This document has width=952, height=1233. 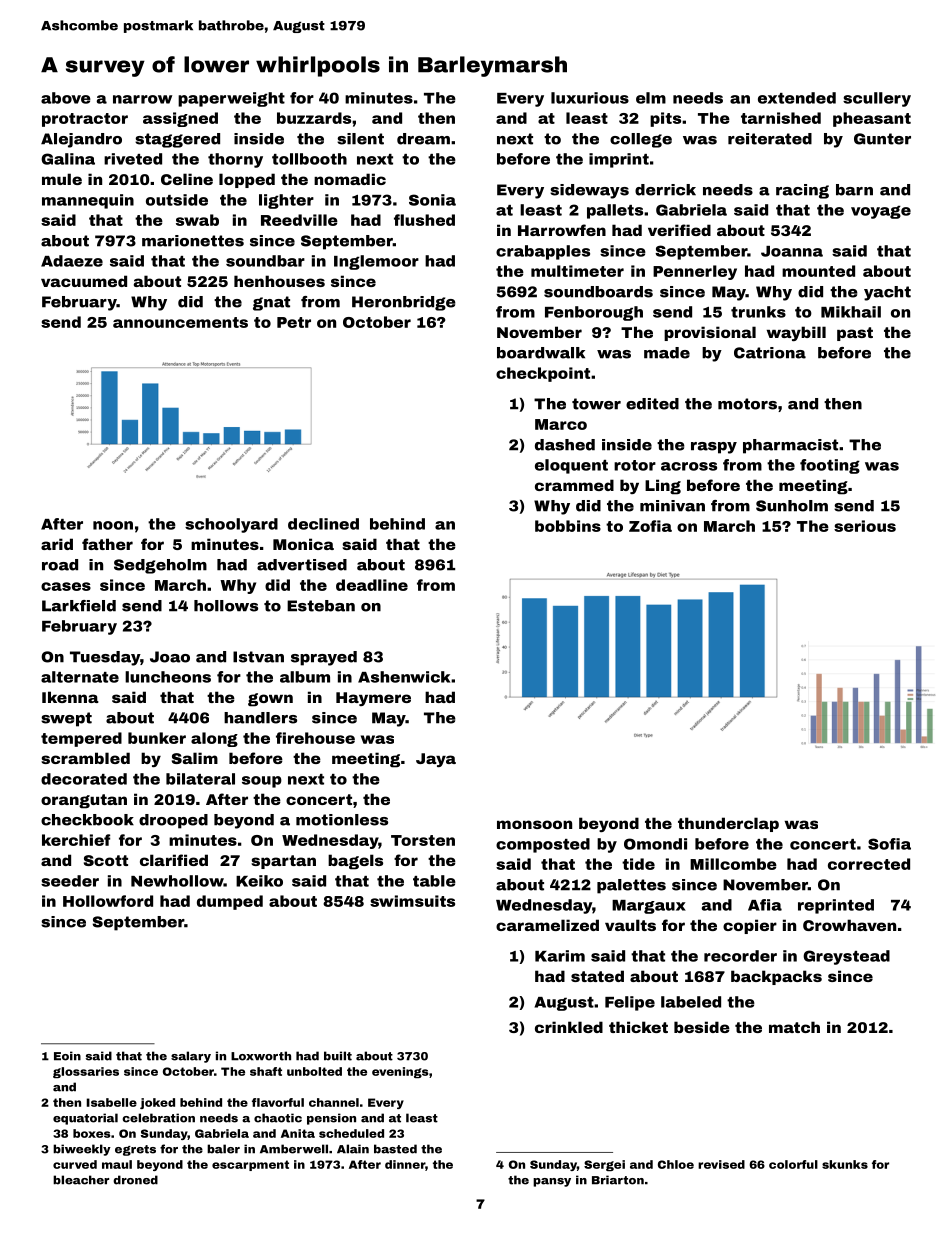 What do you see at coordinates (135, 1180) in the document?
I see `droned` at bounding box center [135, 1180].
